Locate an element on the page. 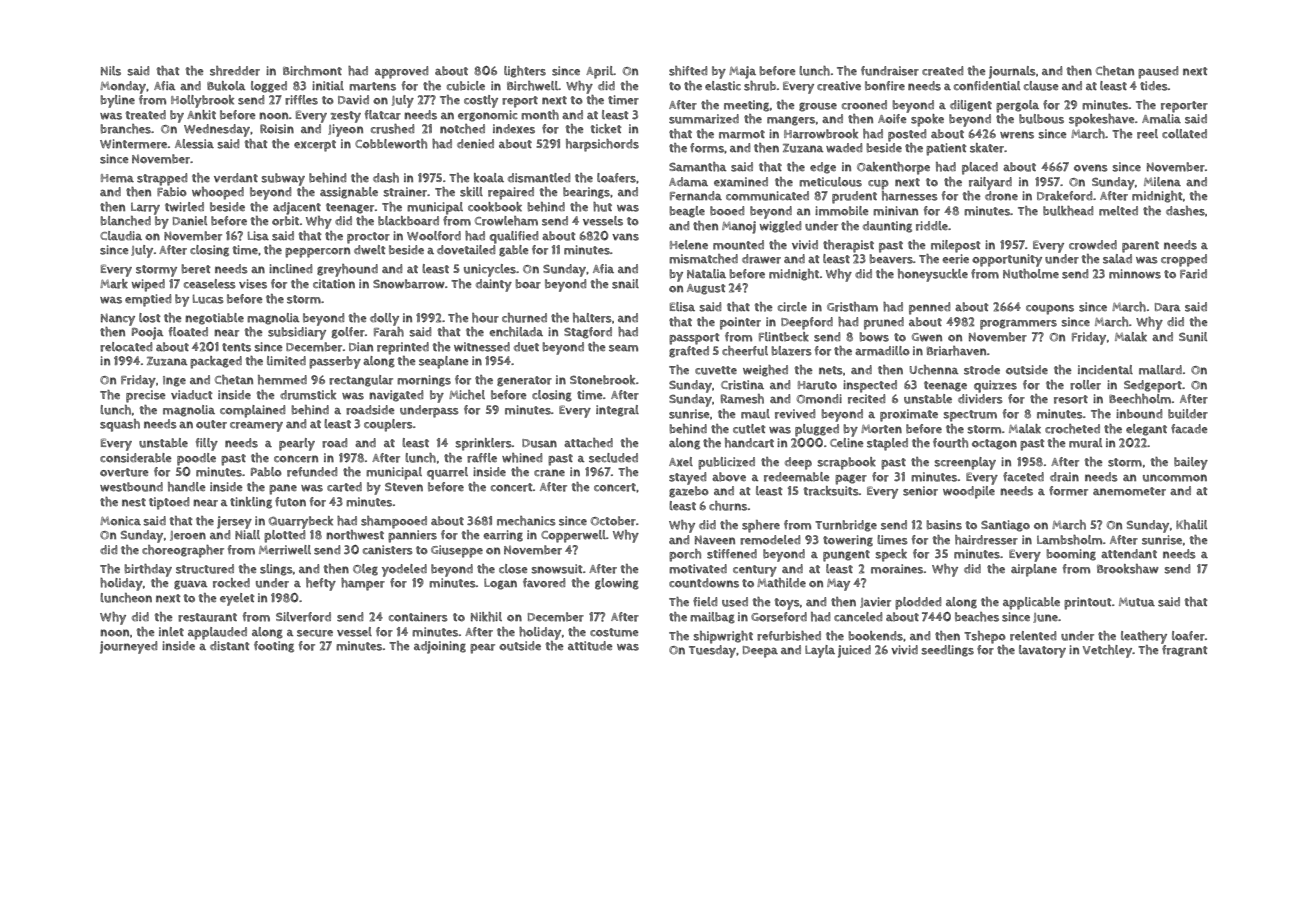  integral is located at coordinates (617, 411).
